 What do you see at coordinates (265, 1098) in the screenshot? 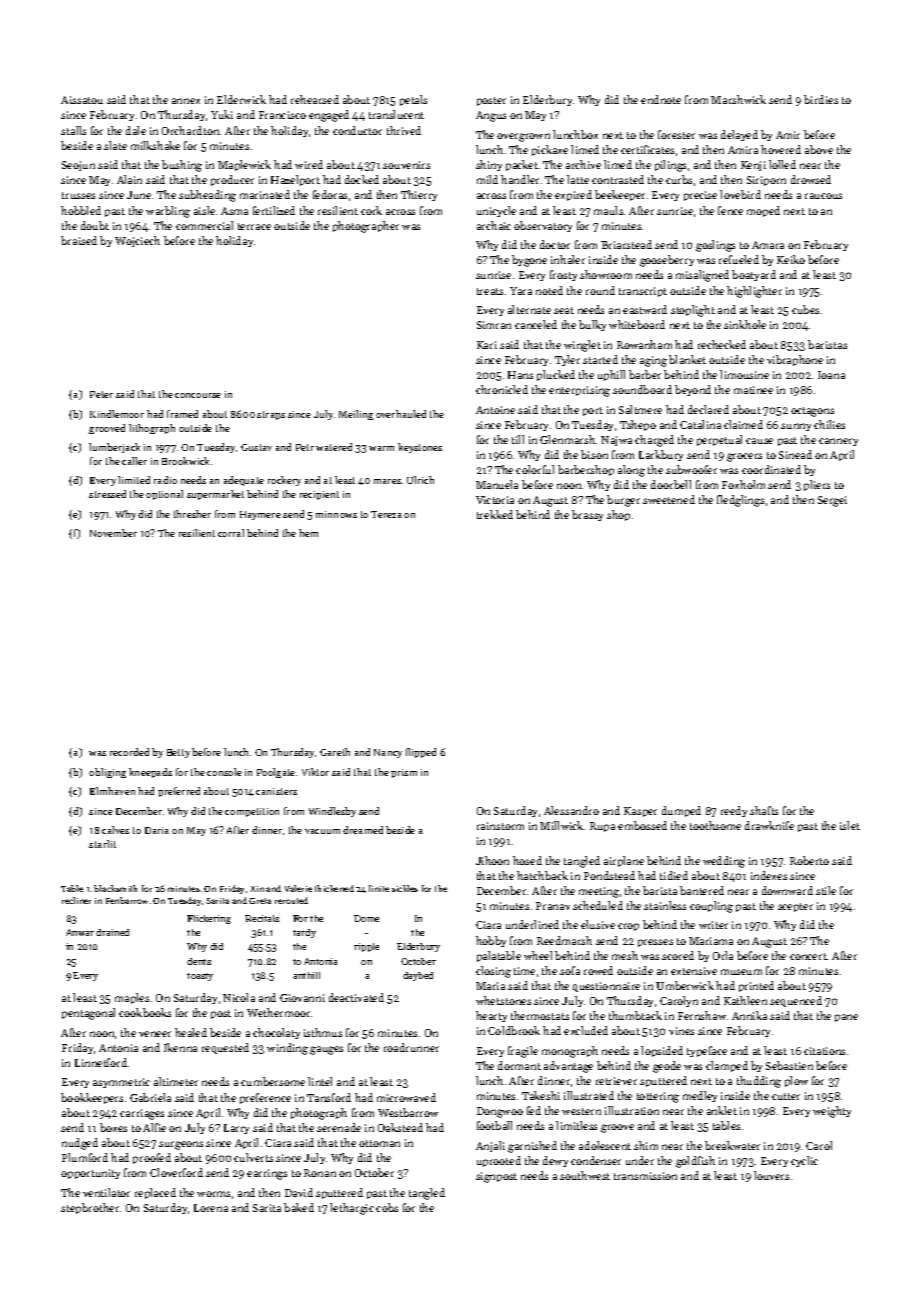
I see `preference` at bounding box center [265, 1098].
